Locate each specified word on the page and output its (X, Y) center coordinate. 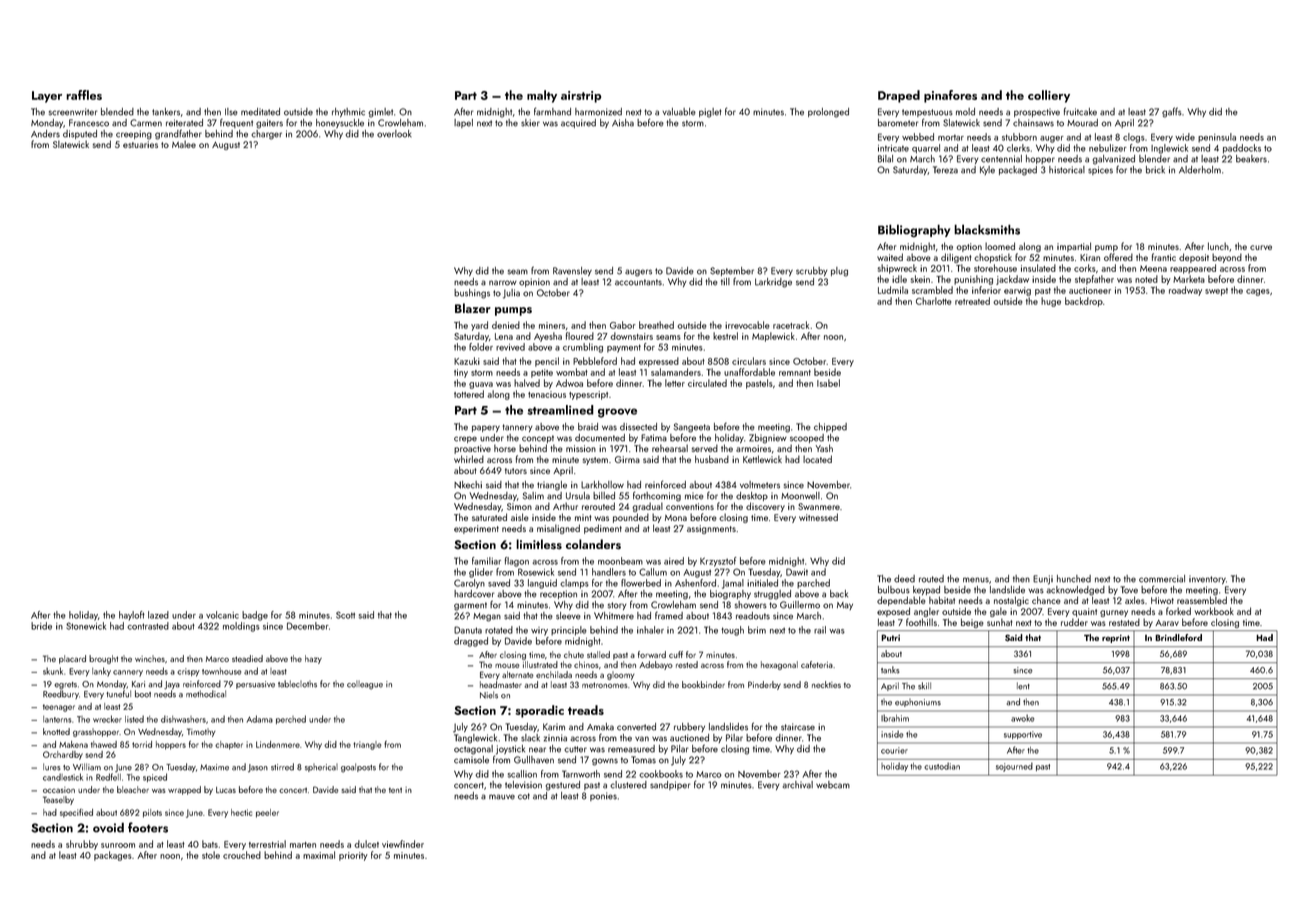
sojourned (1014, 767)
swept (1216, 292)
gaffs (1172, 112)
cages (1258, 292)
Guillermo (800, 605)
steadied (247, 658)
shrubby (82, 845)
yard (479, 326)
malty (542, 96)
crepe (465, 439)
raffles (84, 95)
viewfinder (403, 844)
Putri (890, 637)
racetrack (791, 325)
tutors (516, 471)
